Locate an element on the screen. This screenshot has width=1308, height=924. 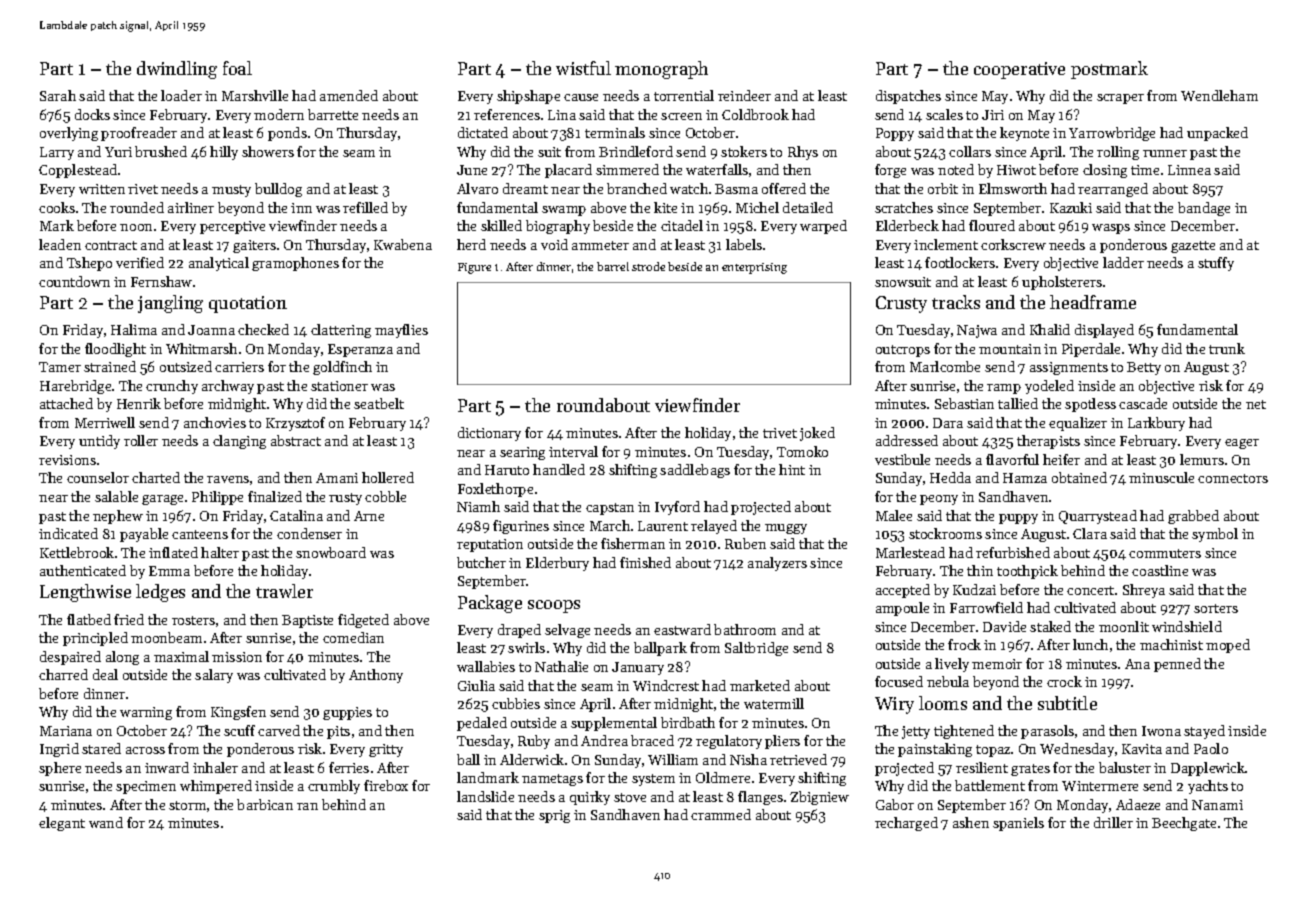
scuff is located at coordinates (239, 730).
